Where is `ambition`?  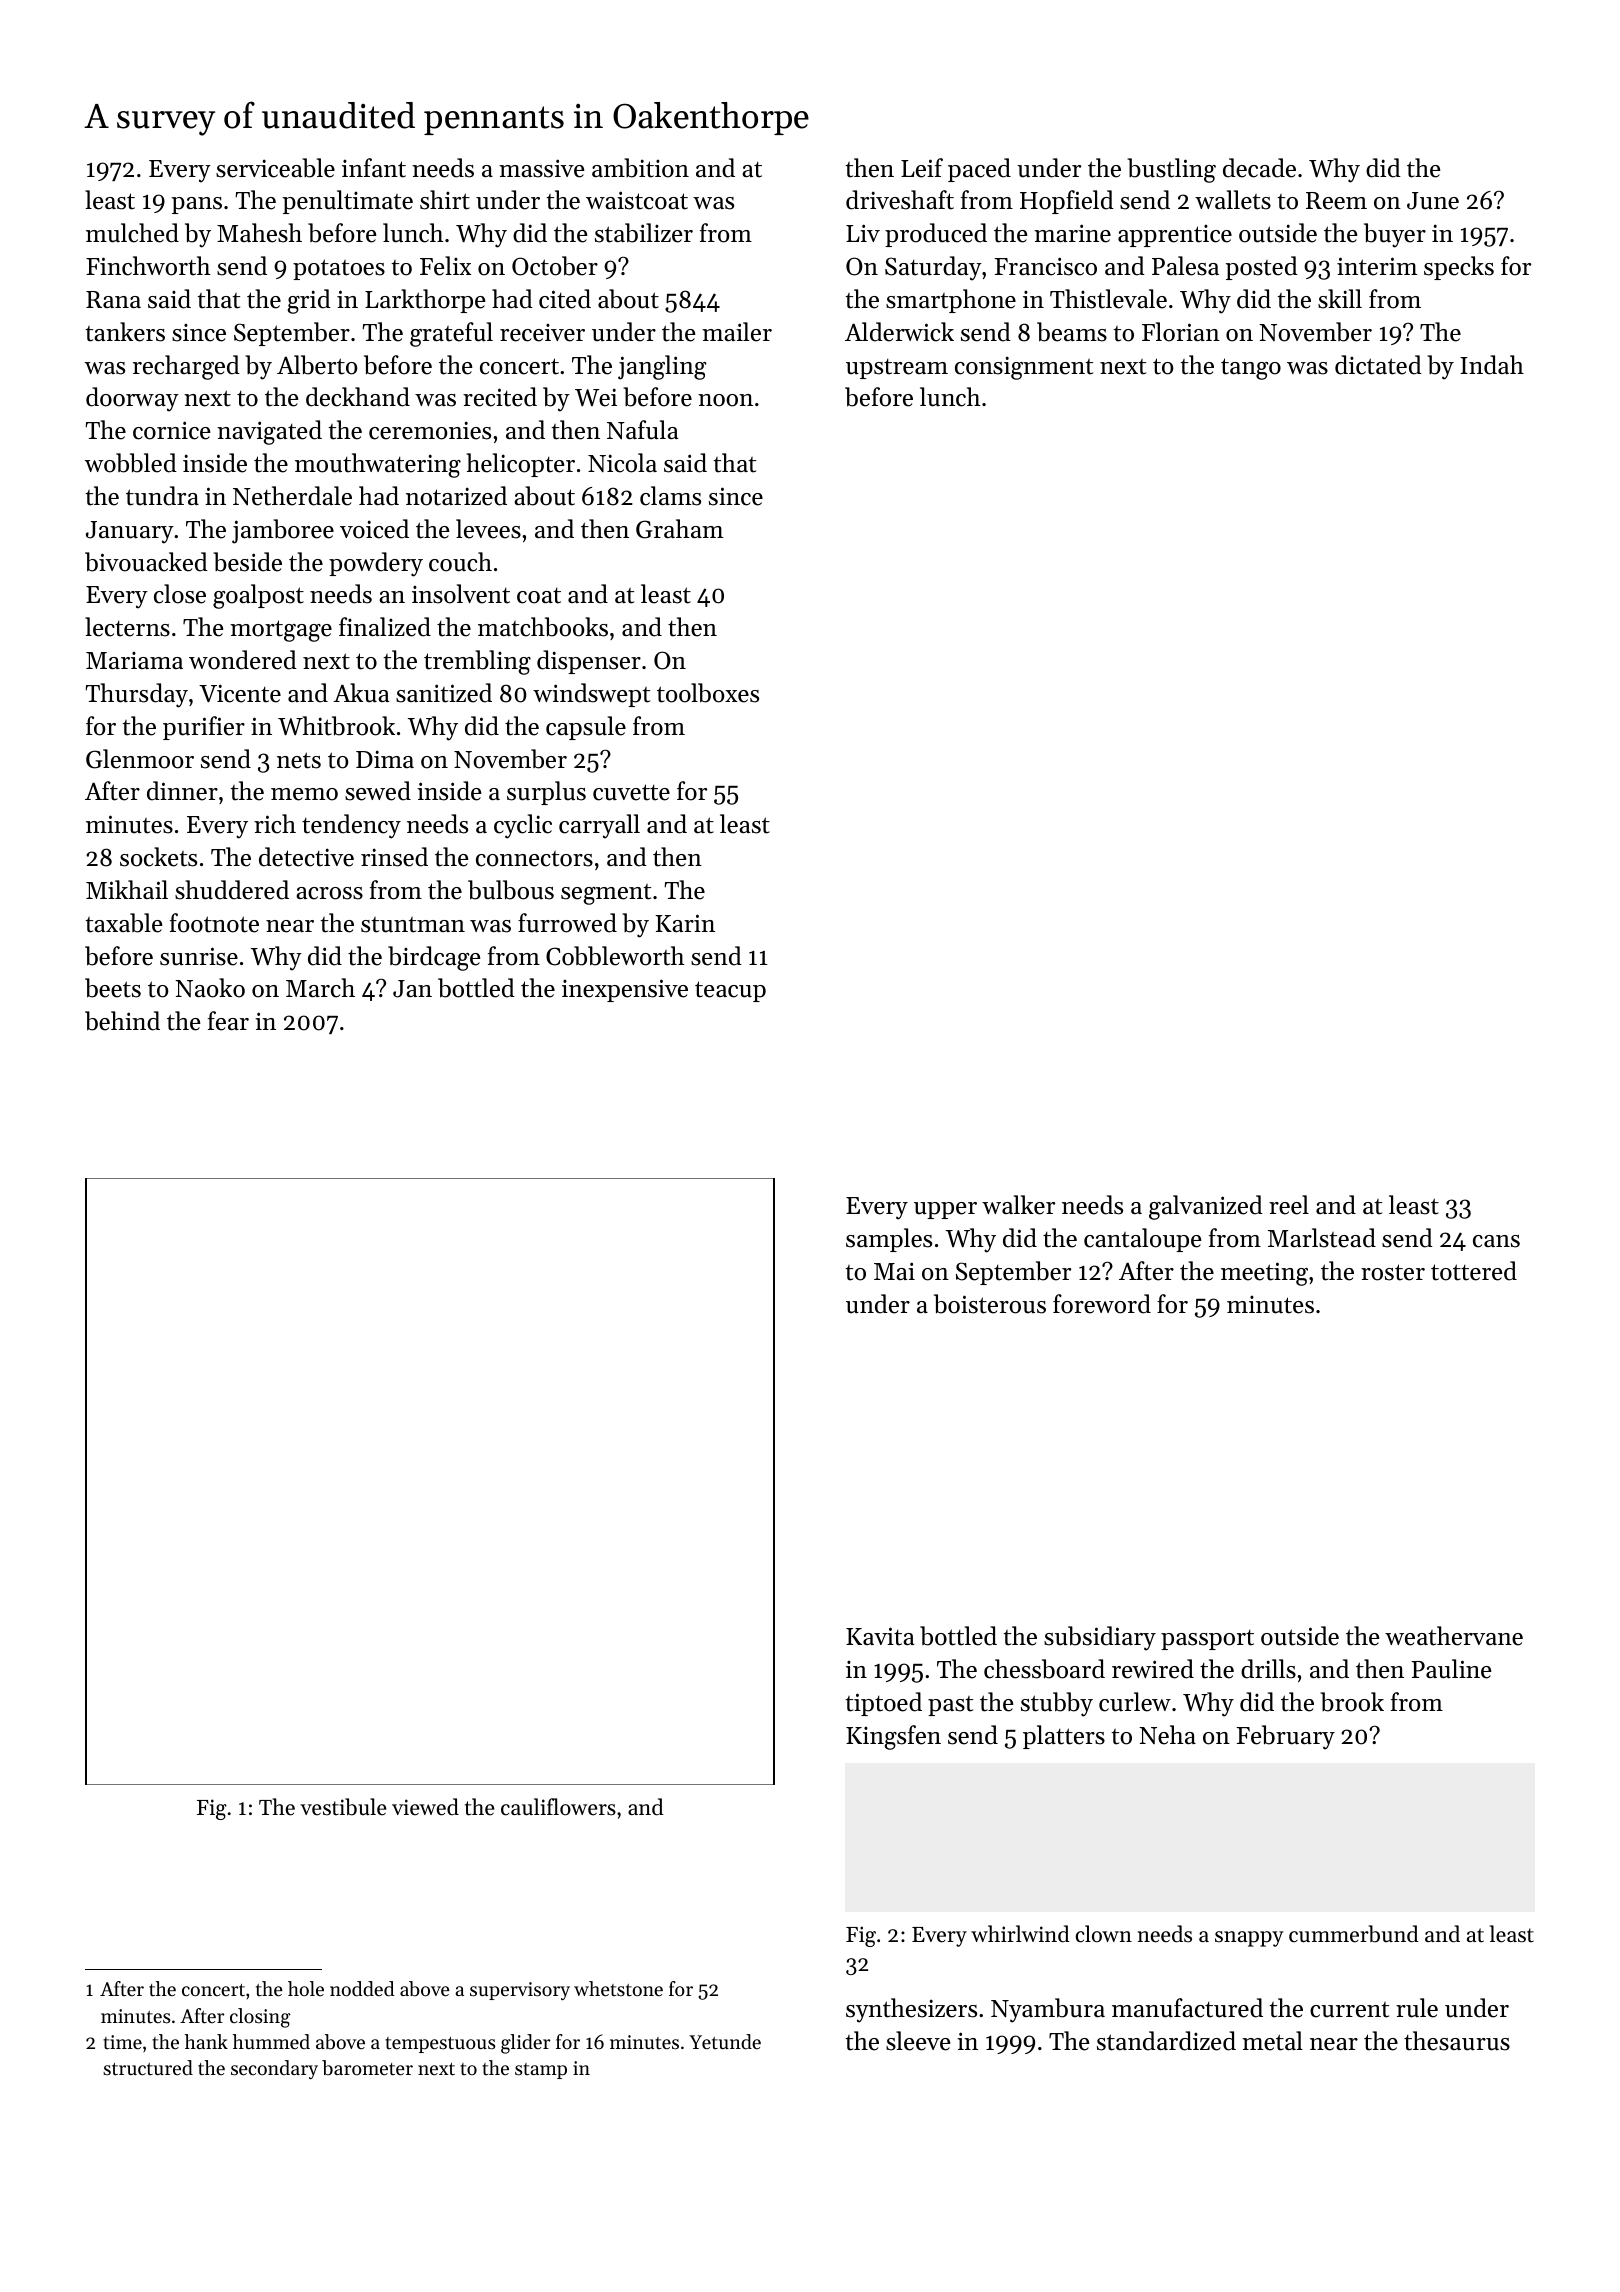
ambition is located at coordinates (640, 168).
